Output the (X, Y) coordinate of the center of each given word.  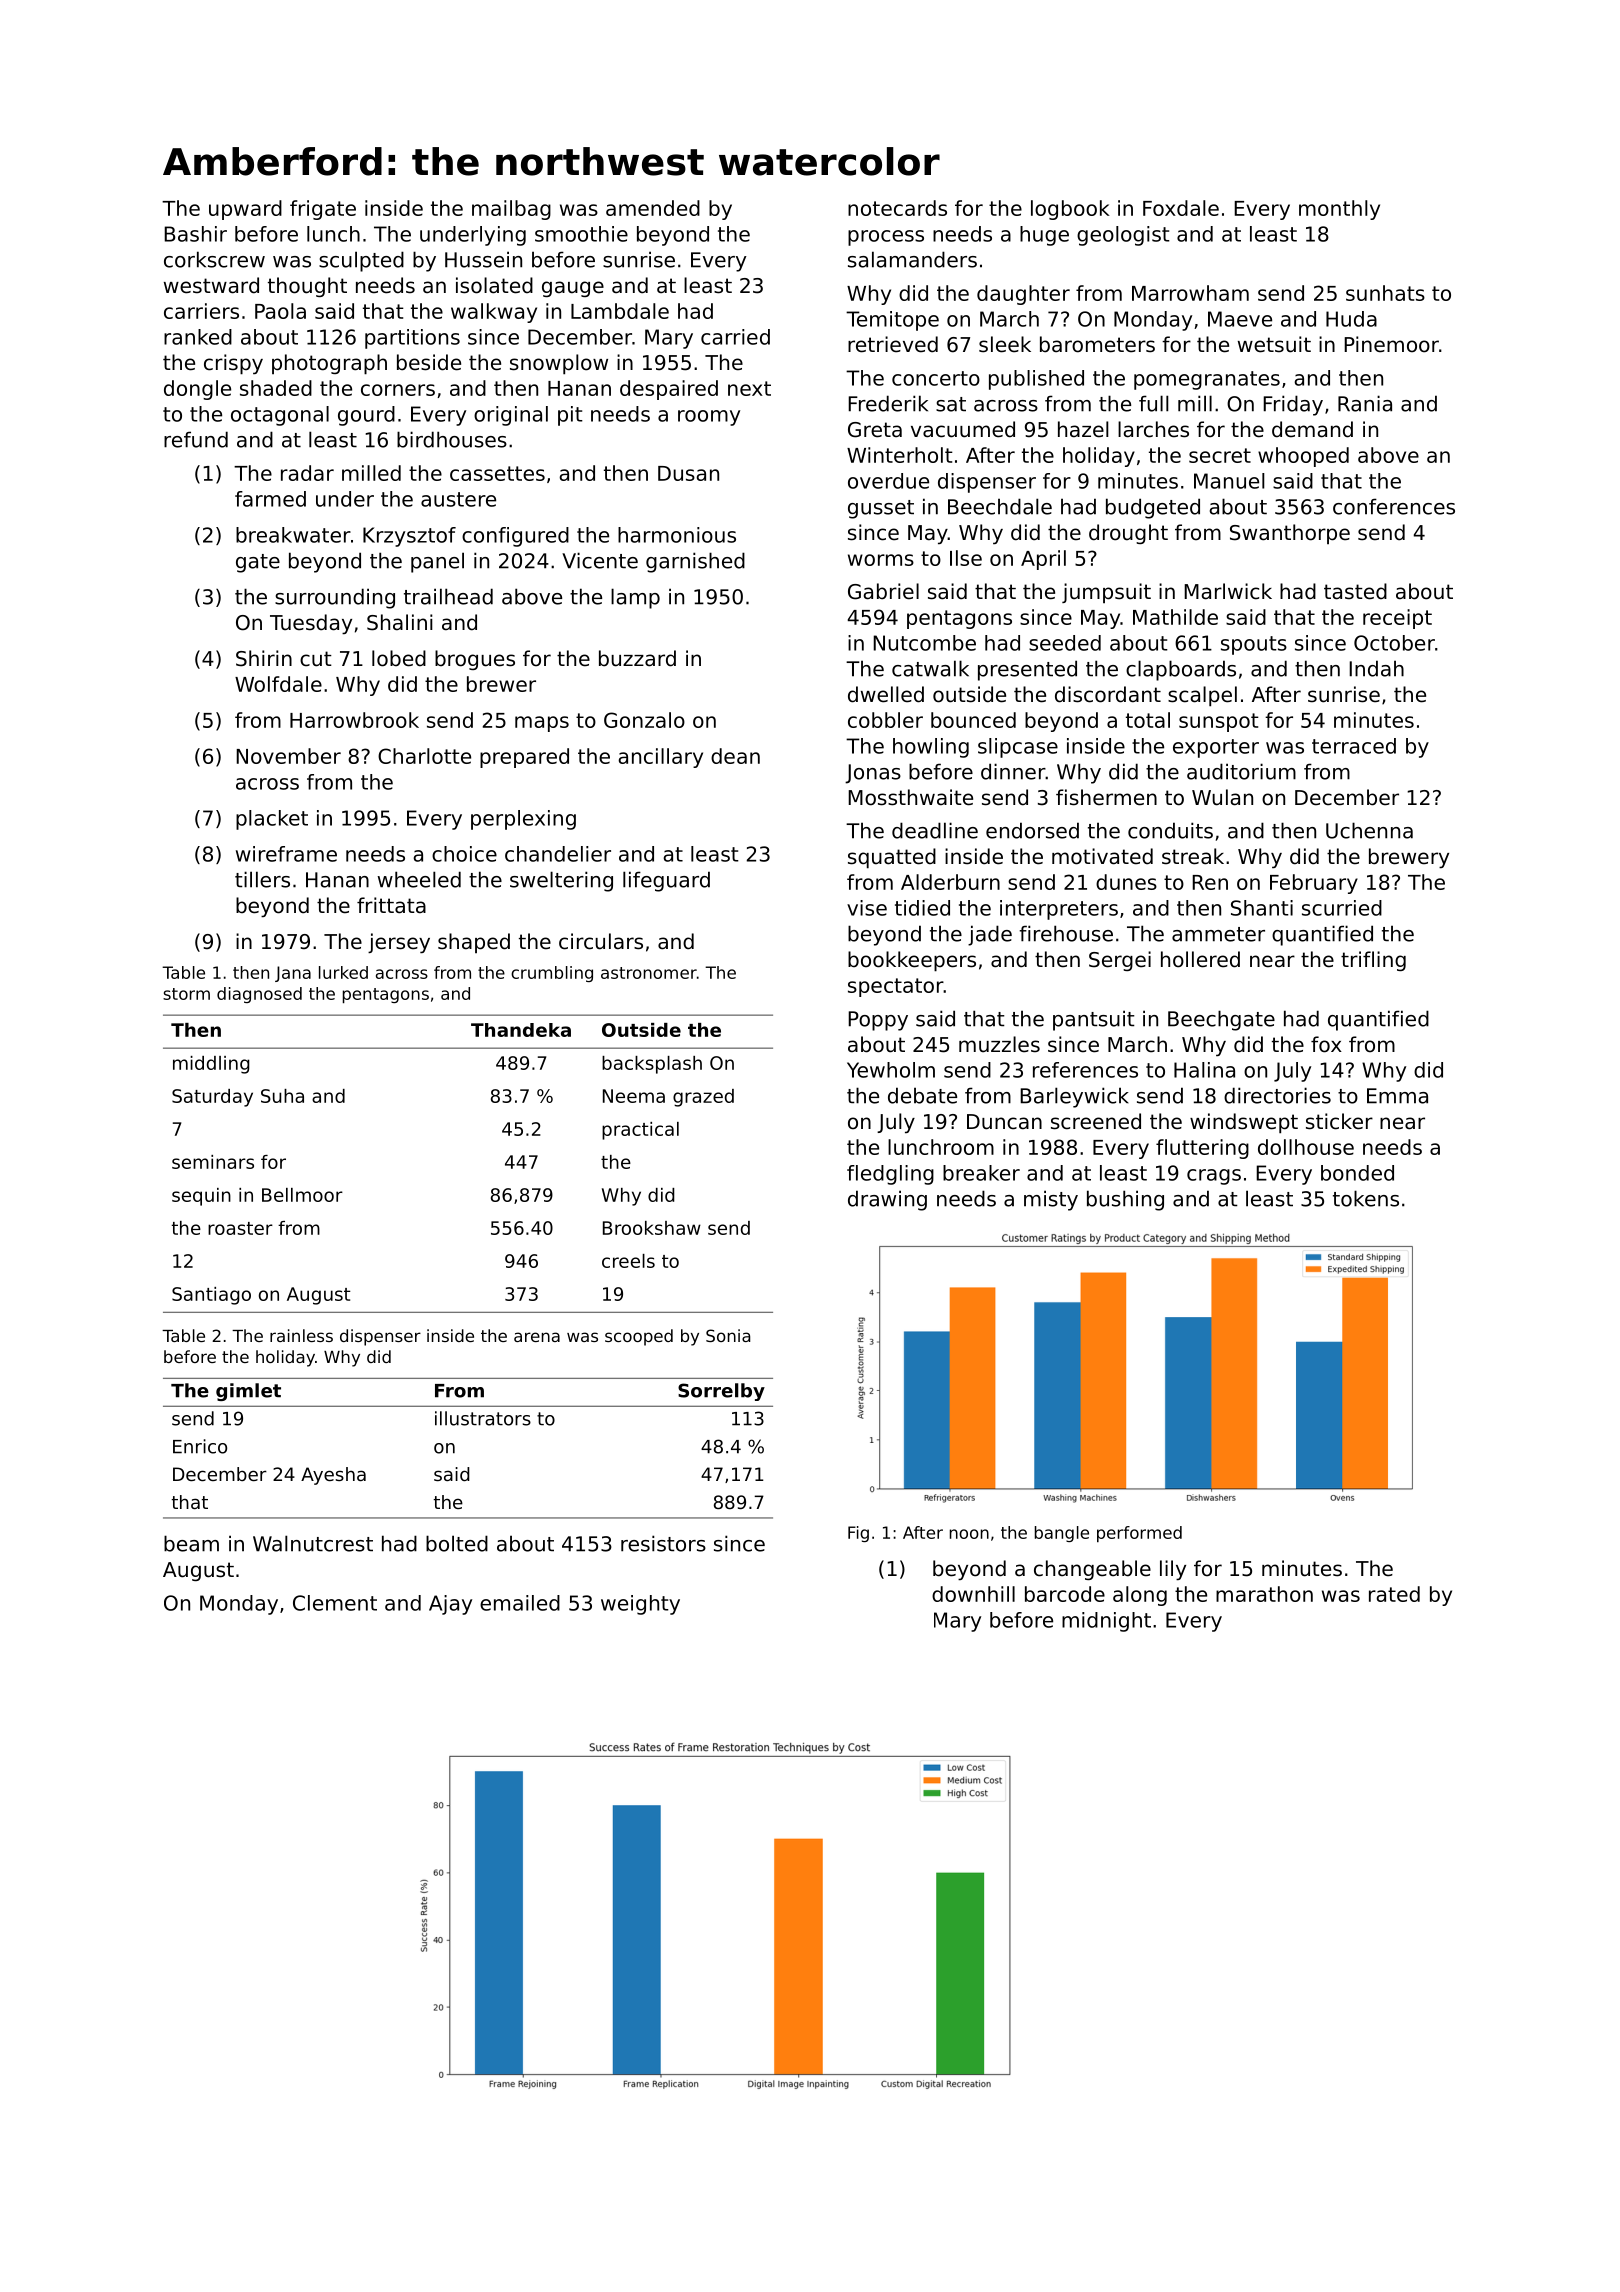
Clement (335, 1603)
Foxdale (1181, 208)
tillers (262, 879)
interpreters (1059, 910)
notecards (897, 208)
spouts (1254, 645)
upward (245, 210)
